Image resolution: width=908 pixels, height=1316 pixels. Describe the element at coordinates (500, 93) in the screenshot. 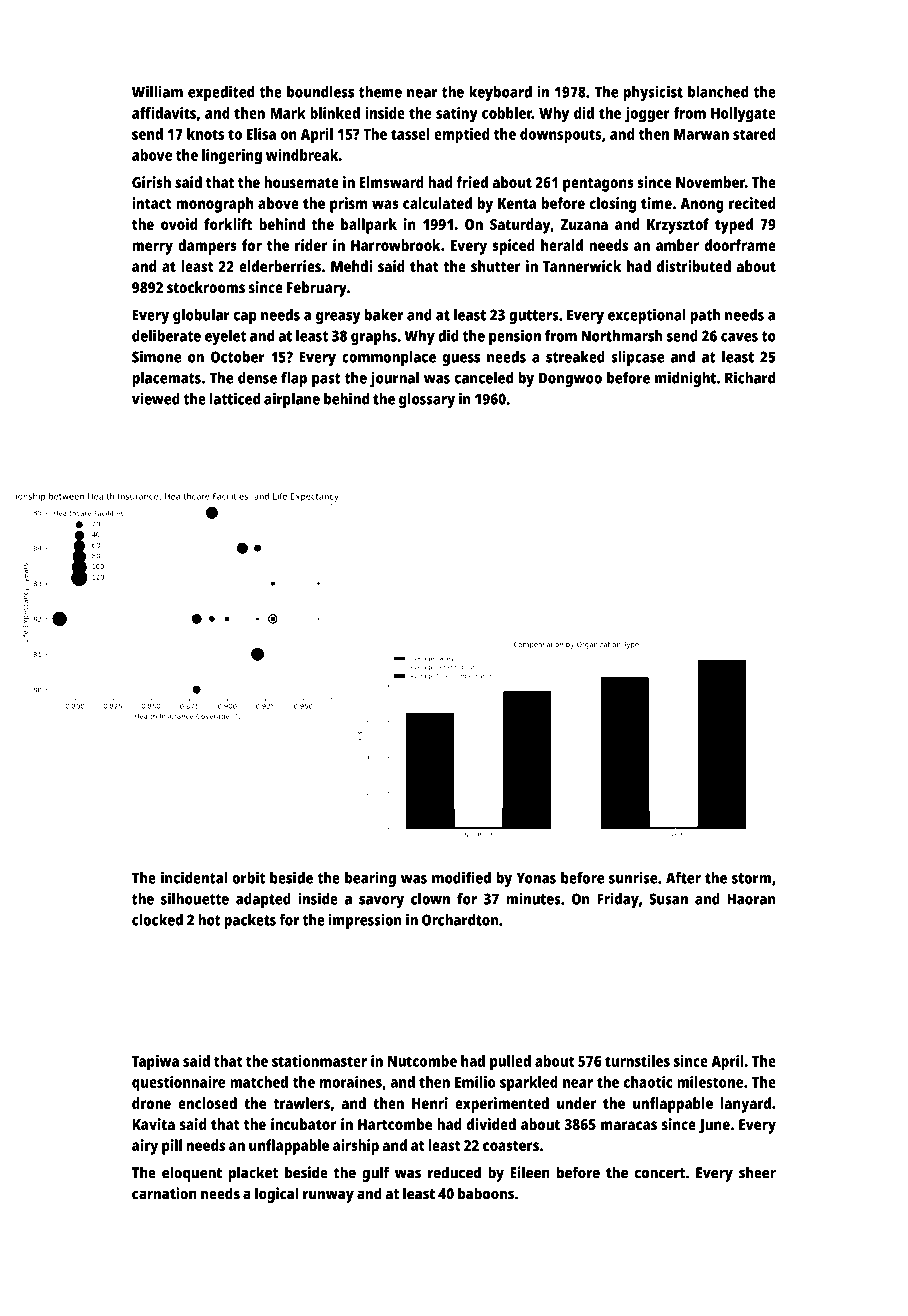

I see `keyboard` at that location.
